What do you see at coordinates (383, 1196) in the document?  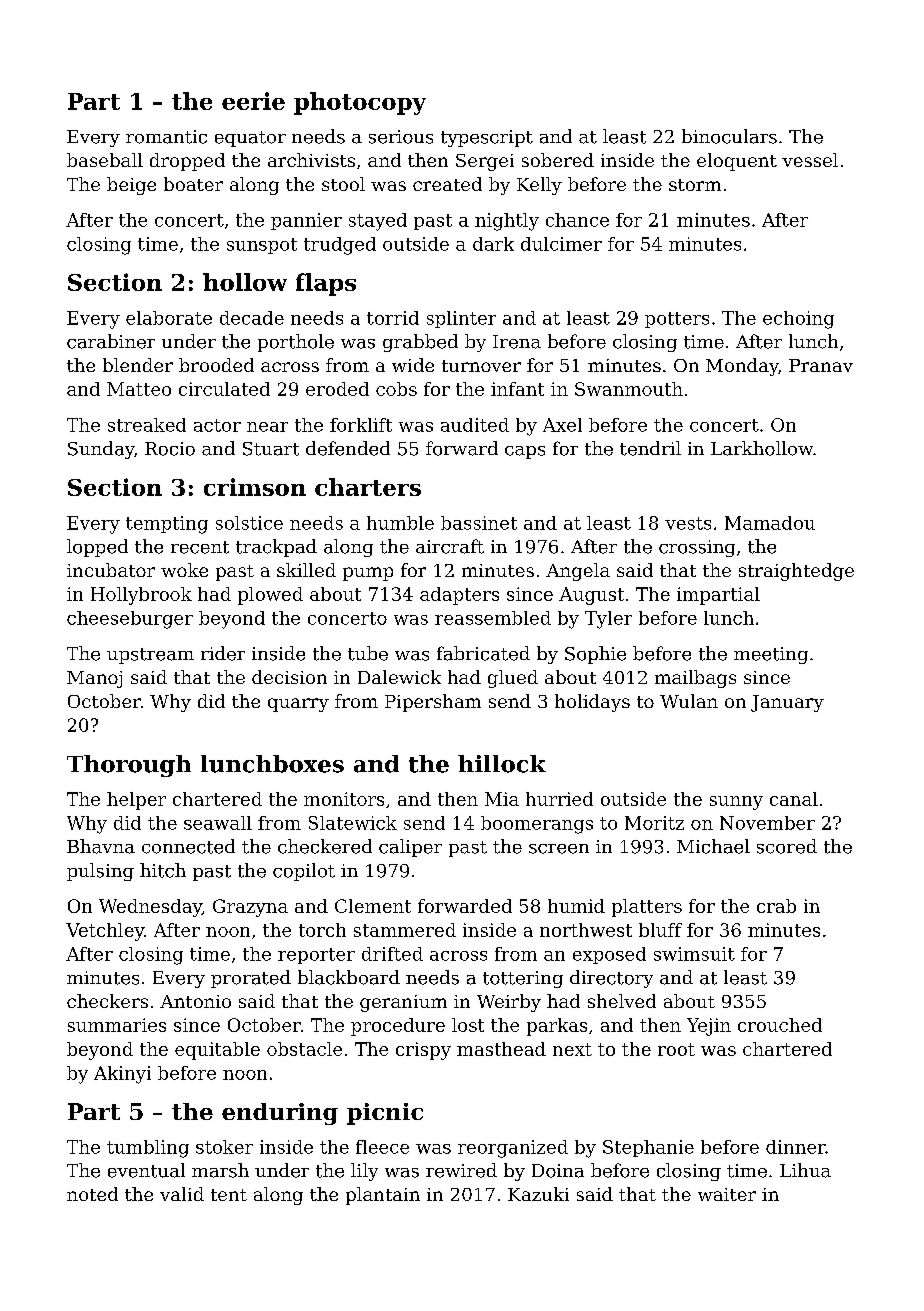 I see `plantain` at bounding box center [383, 1196].
